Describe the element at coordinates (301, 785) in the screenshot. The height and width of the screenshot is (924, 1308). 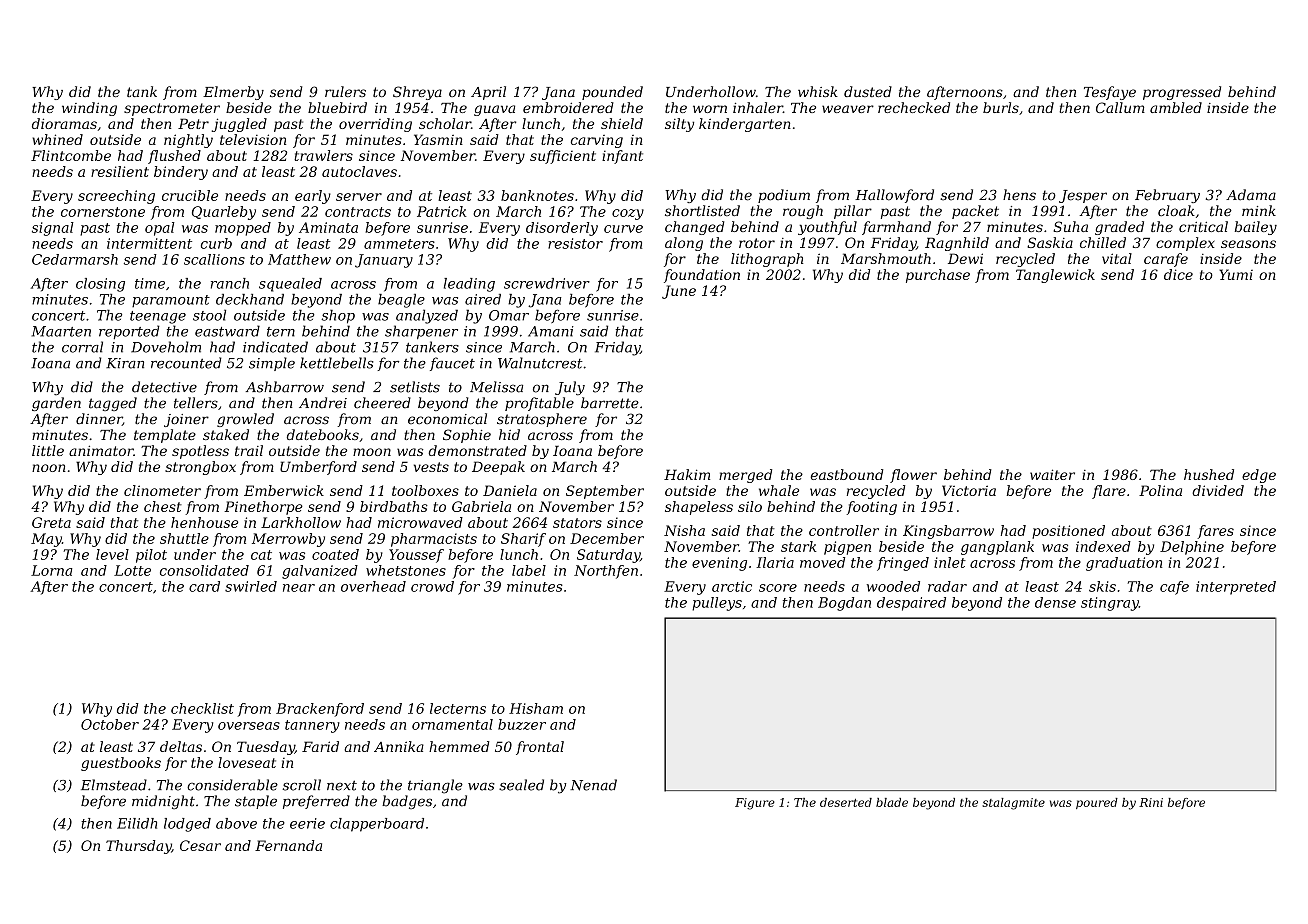
I see `scroll` at that location.
